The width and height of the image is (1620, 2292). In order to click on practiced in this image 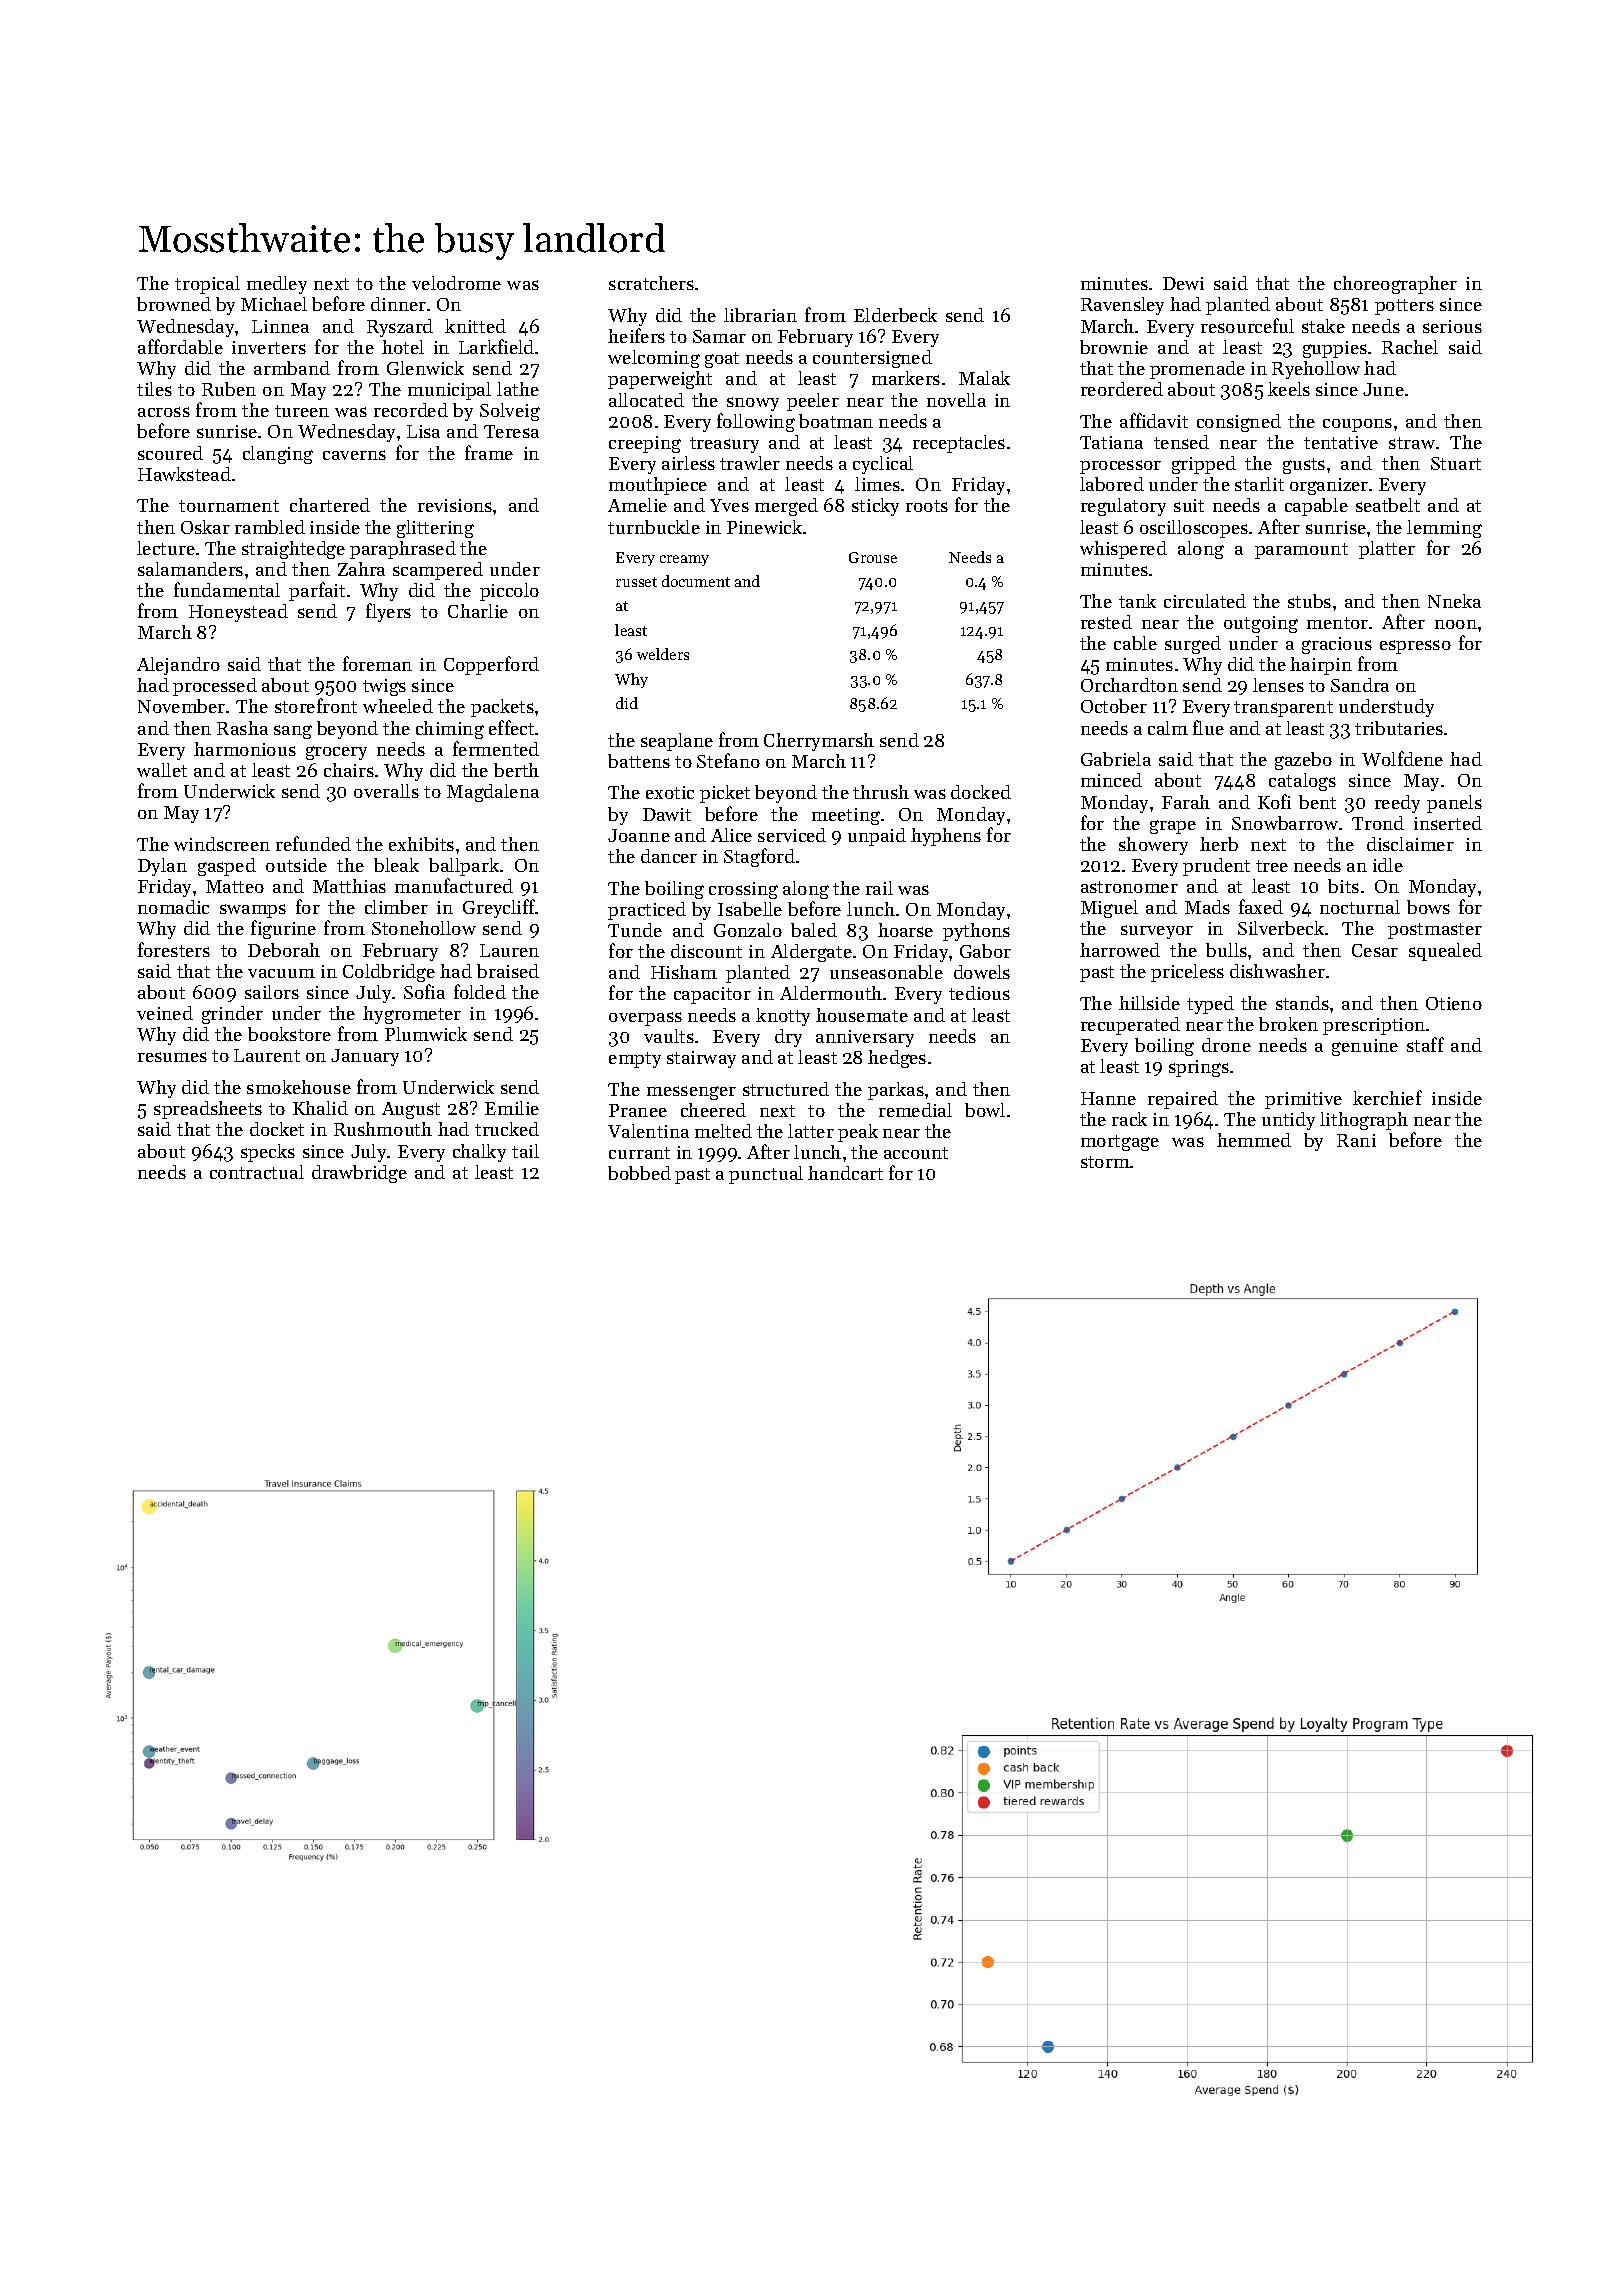, I will do `click(647, 911)`.
